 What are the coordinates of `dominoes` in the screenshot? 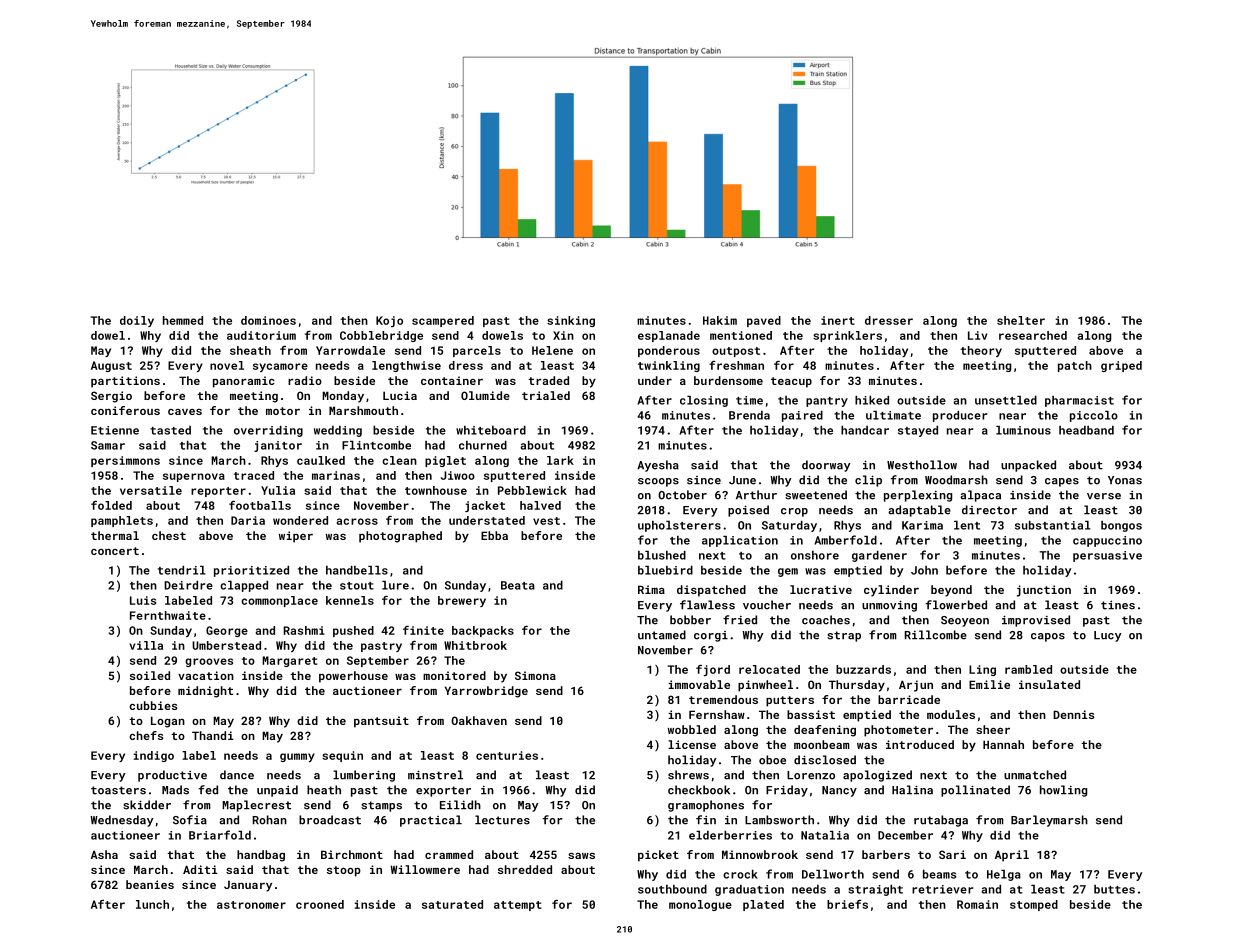 It's located at (268, 320).
